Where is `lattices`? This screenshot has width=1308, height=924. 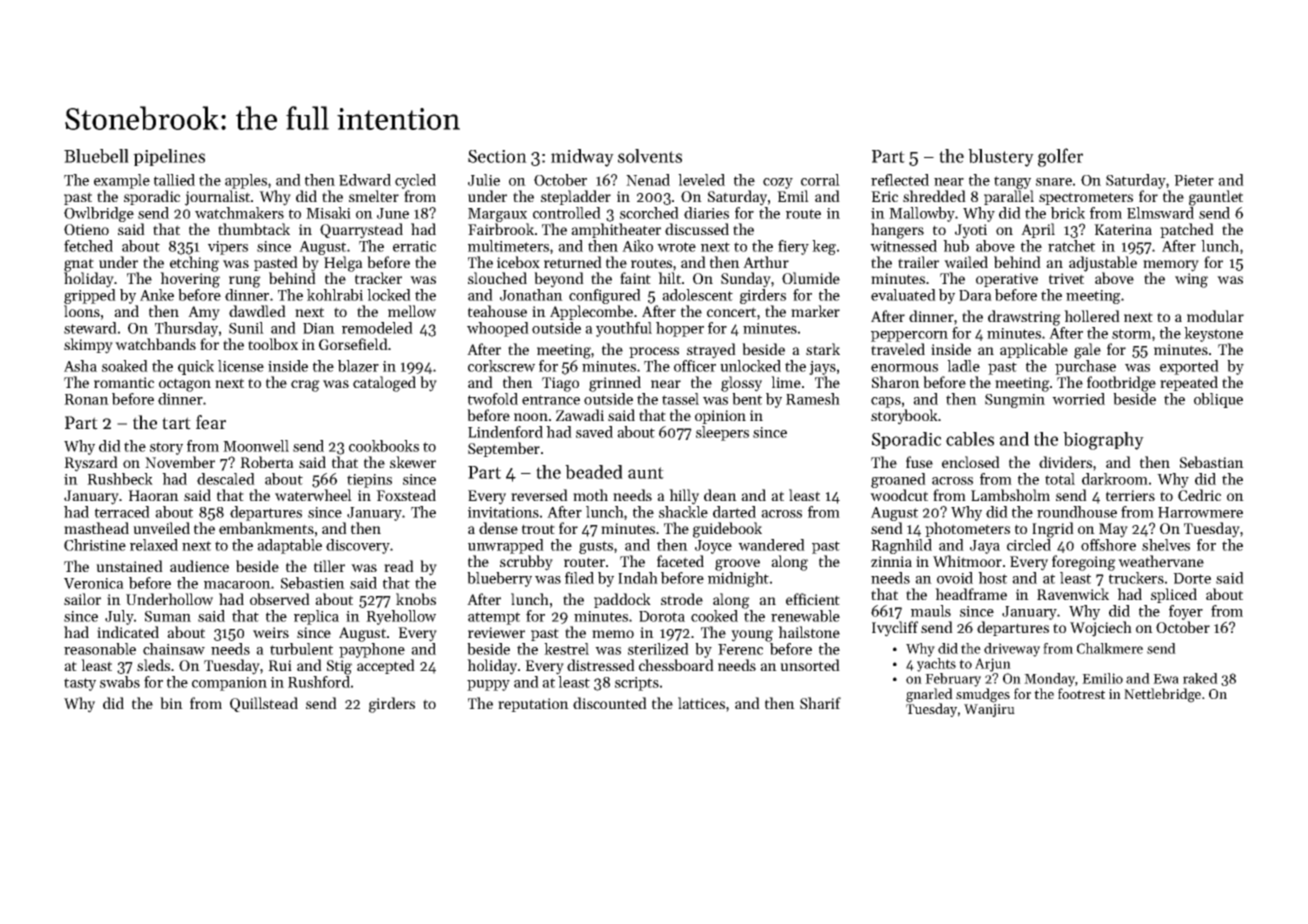 lattices is located at coordinates (701, 703).
